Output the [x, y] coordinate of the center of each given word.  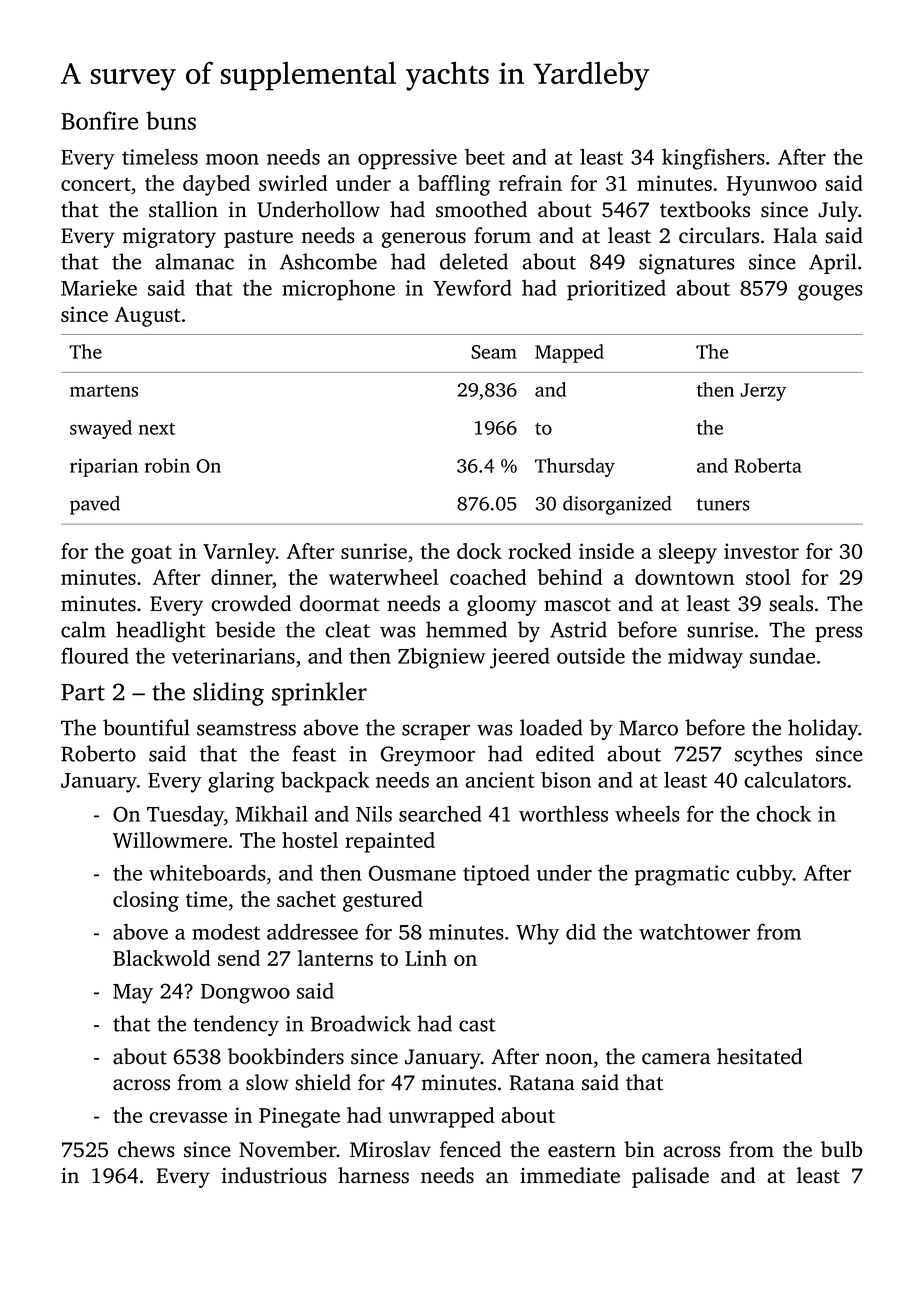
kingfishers [713, 159]
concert [96, 184]
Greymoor [427, 756]
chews [146, 1149]
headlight [161, 632]
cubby [764, 875]
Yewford [472, 287]
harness [373, 1175]
